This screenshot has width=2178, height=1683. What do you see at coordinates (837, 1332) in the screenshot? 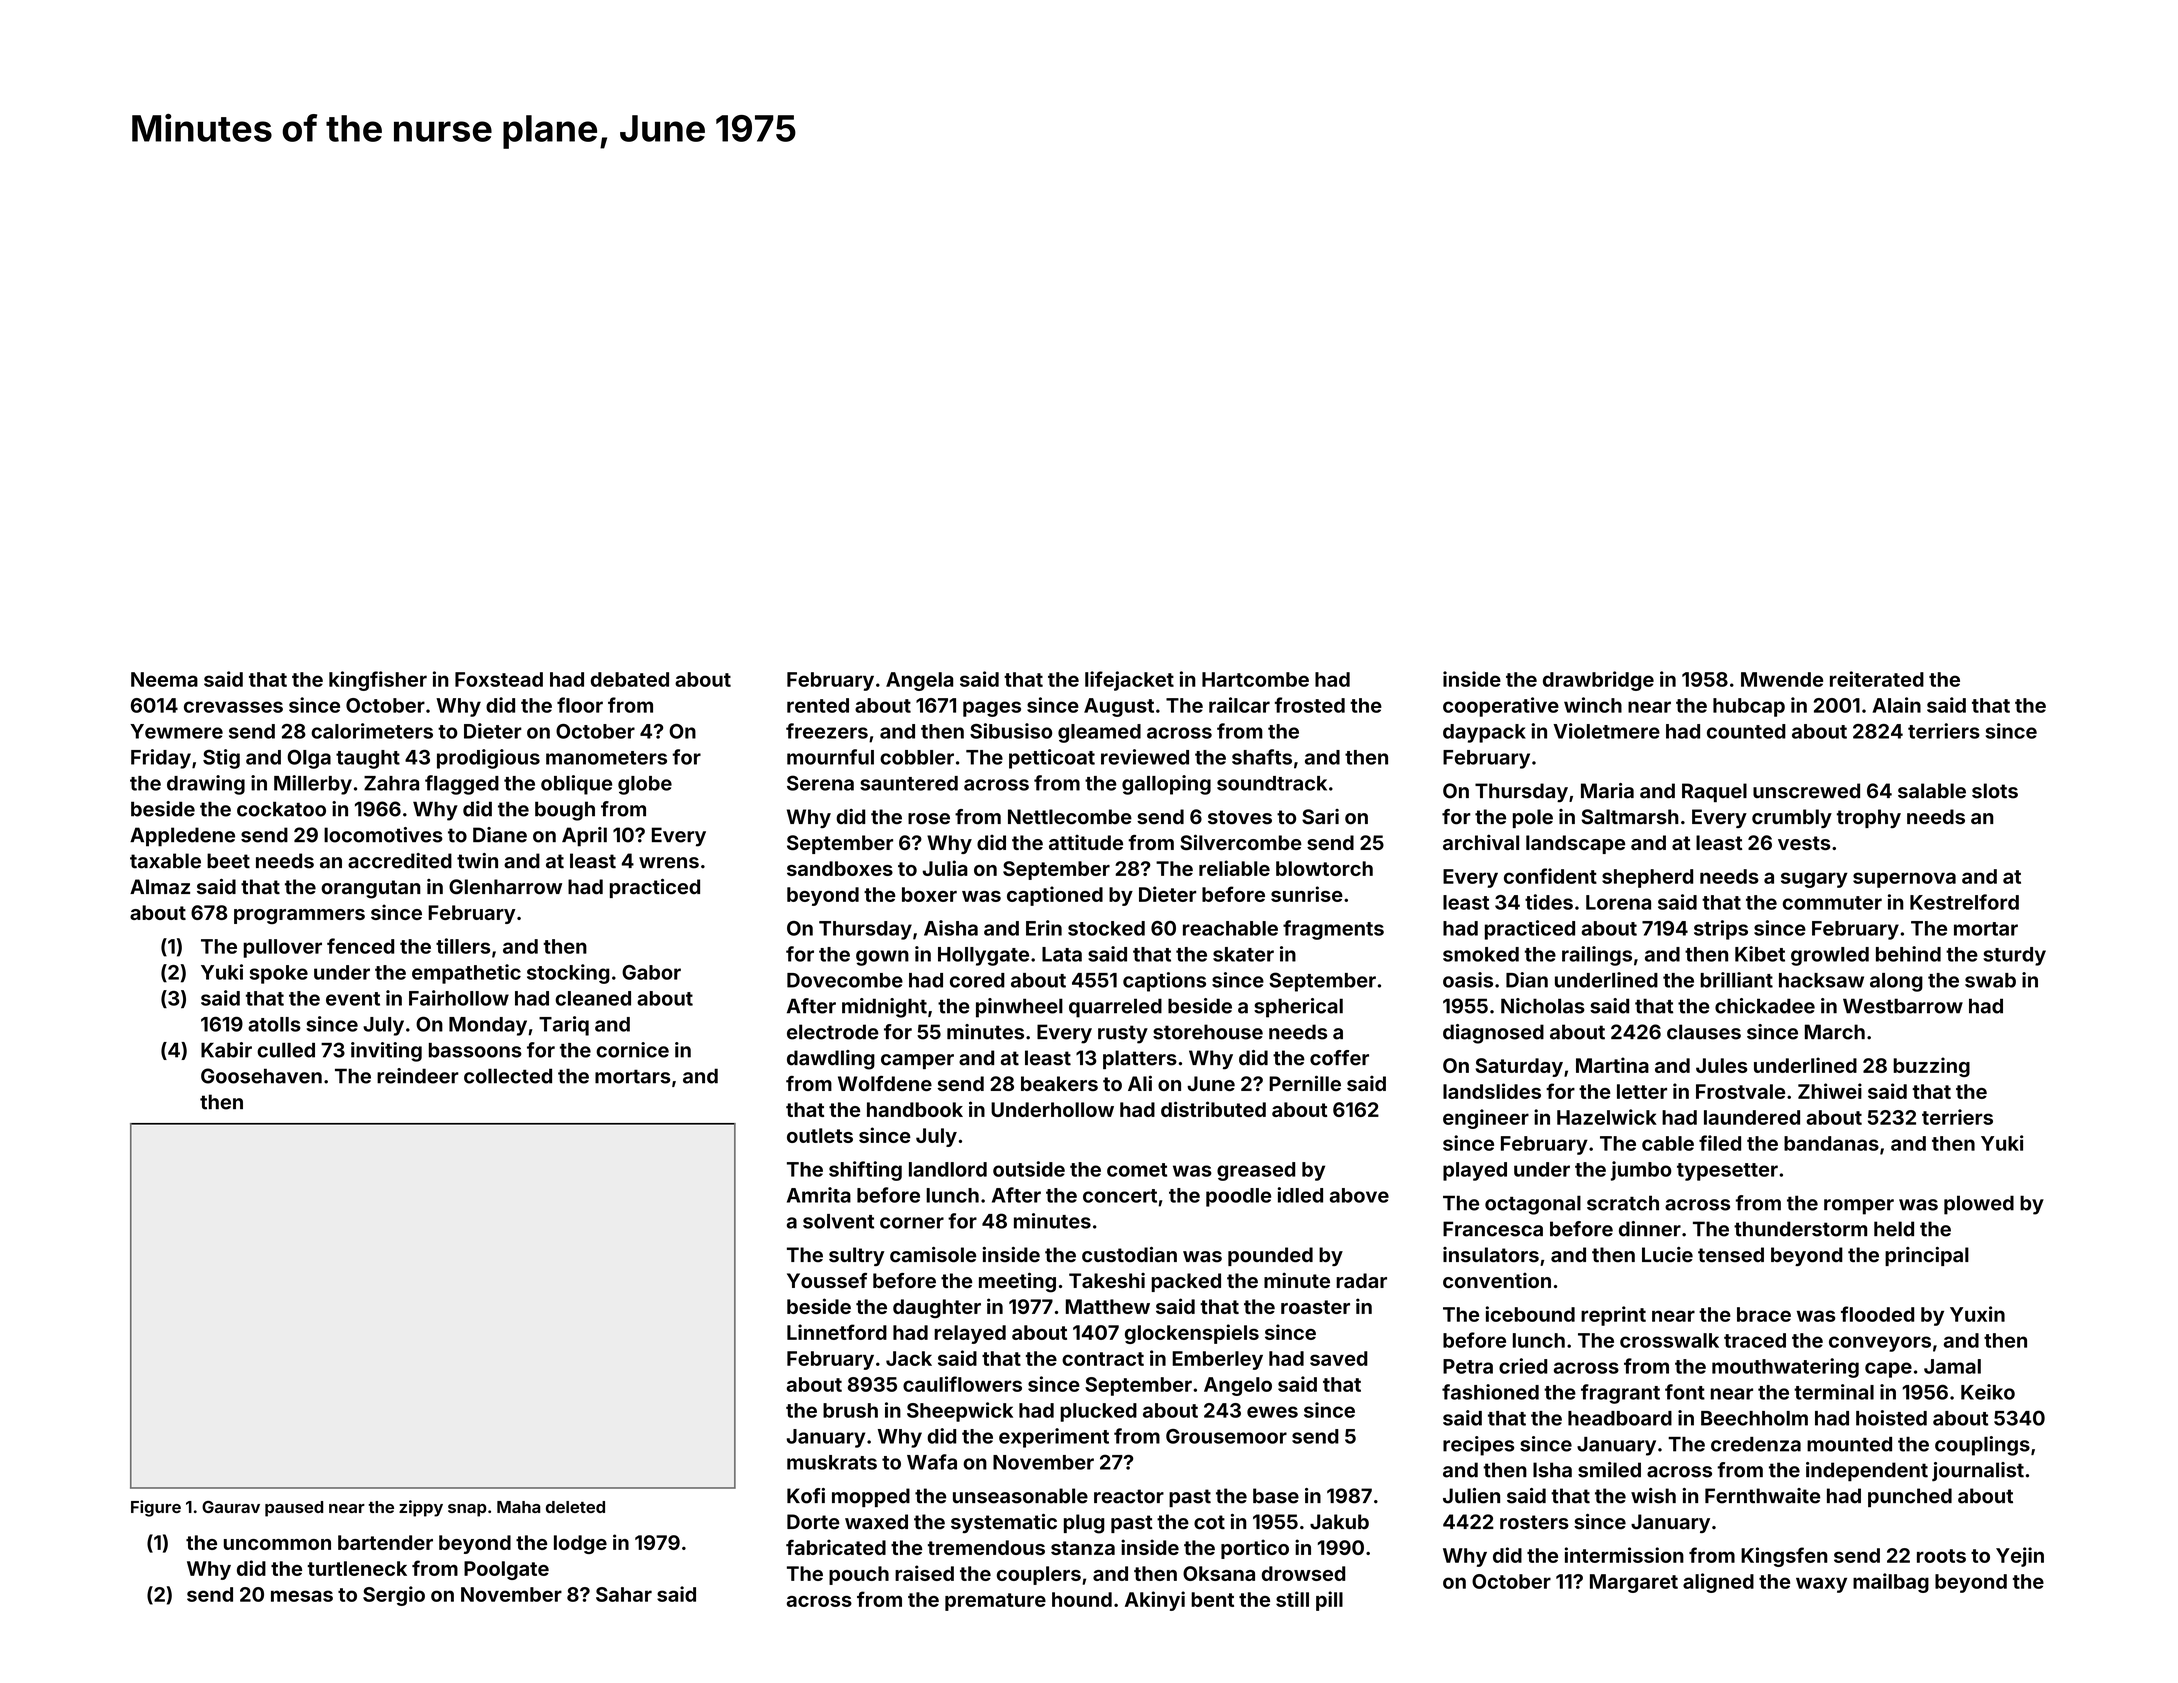
I see `Linnetford` at bounding box center [837, 1332].
